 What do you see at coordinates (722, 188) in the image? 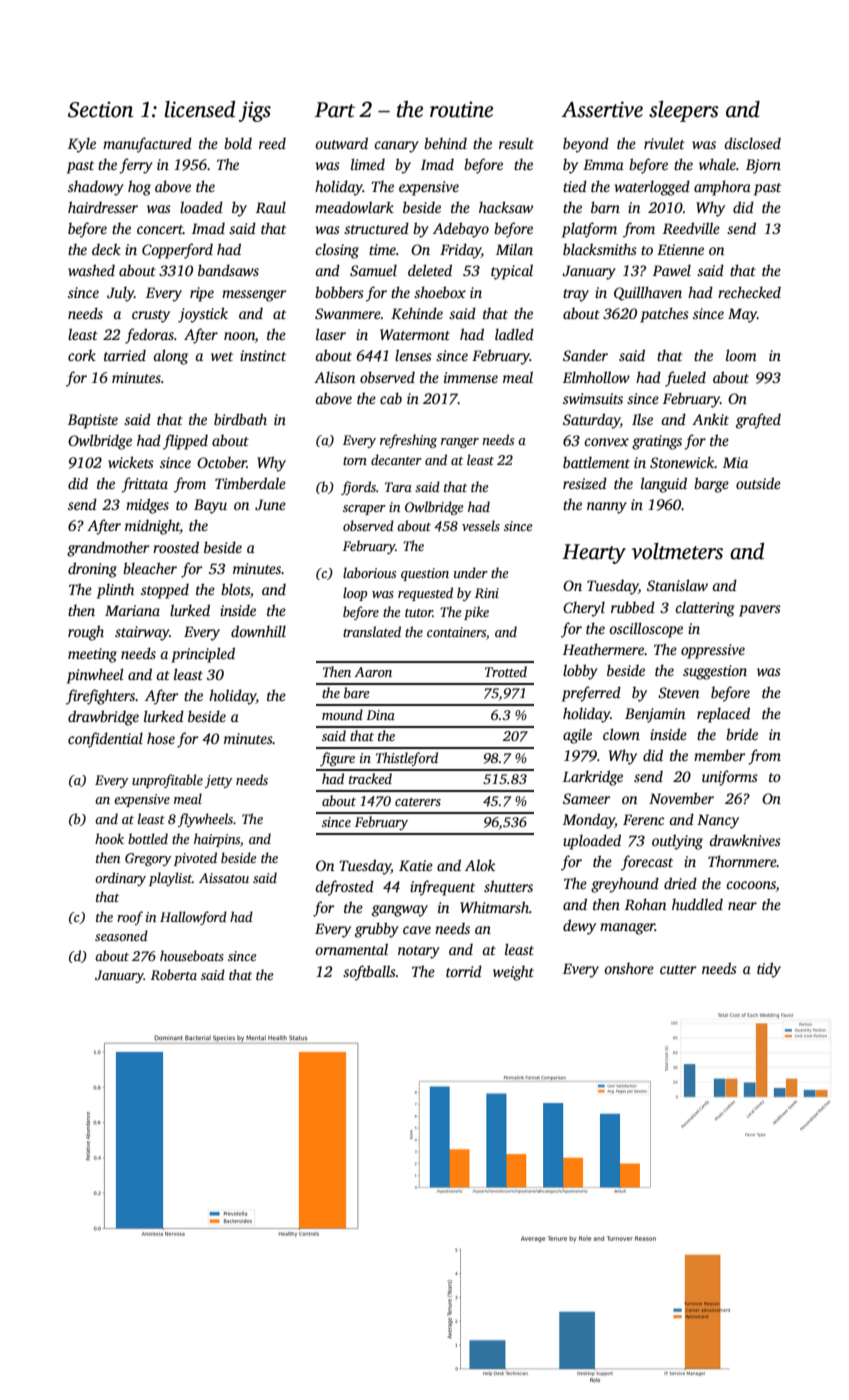
I see `amphora` at bounding box center [722, 188].
